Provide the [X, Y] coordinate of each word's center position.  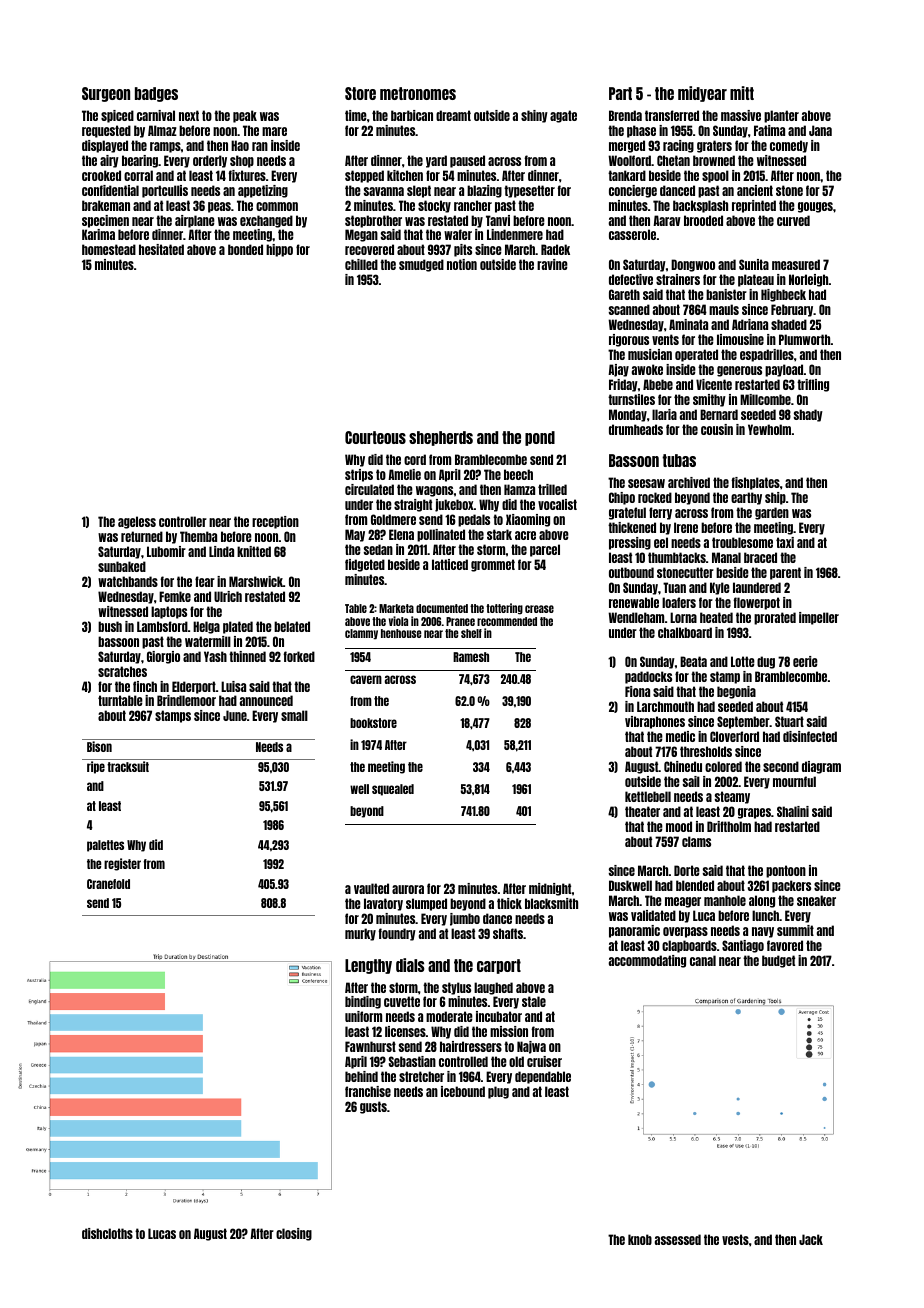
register [122, 864]
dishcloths [107, 1233]
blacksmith [551, 903]
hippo [279, 250]
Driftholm [729, 826]
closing [294, 1234]
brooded [703, 220]
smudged [421, 265]
